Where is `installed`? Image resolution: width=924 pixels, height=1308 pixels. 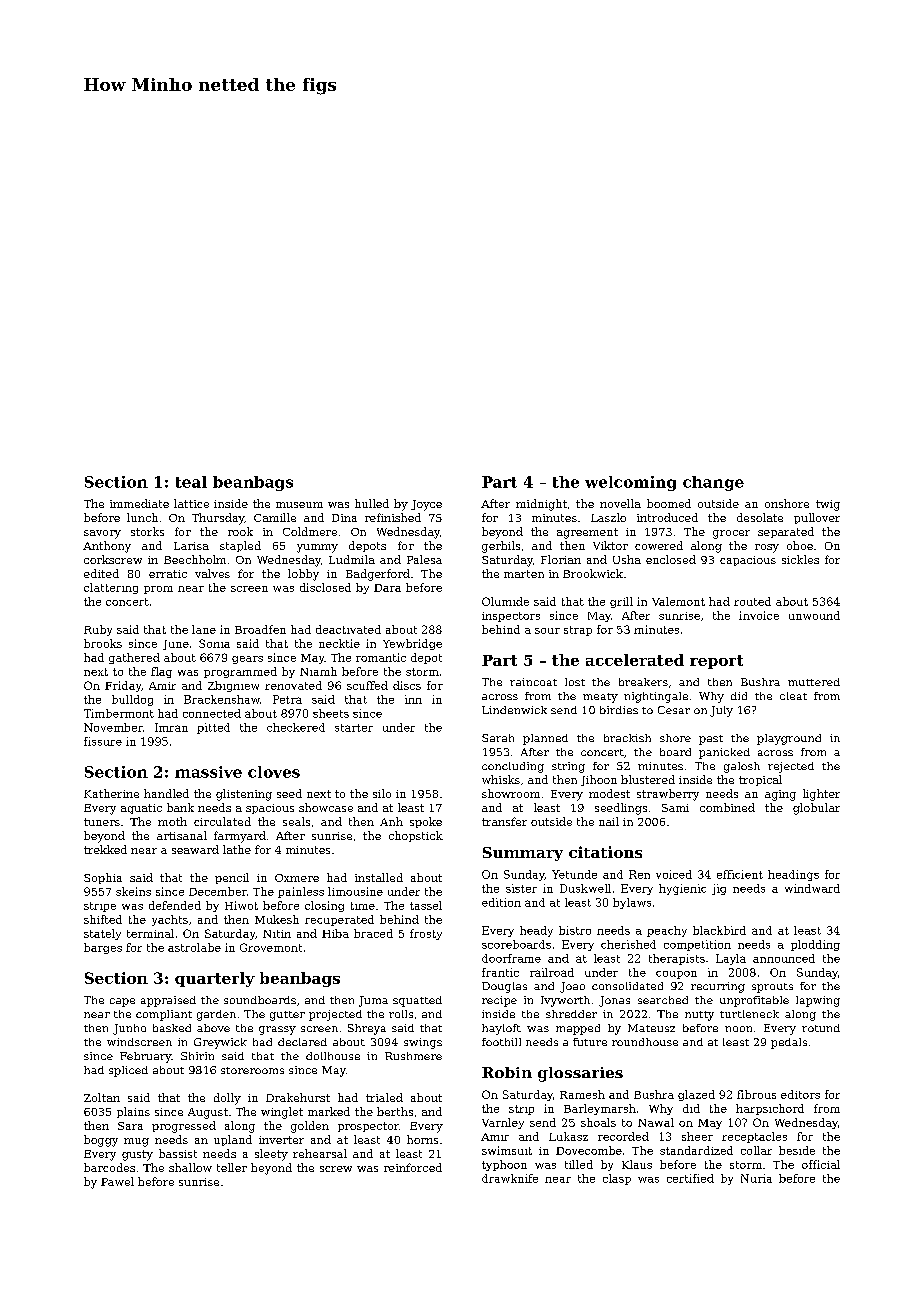 installed is located at coordinates (379, 877).
